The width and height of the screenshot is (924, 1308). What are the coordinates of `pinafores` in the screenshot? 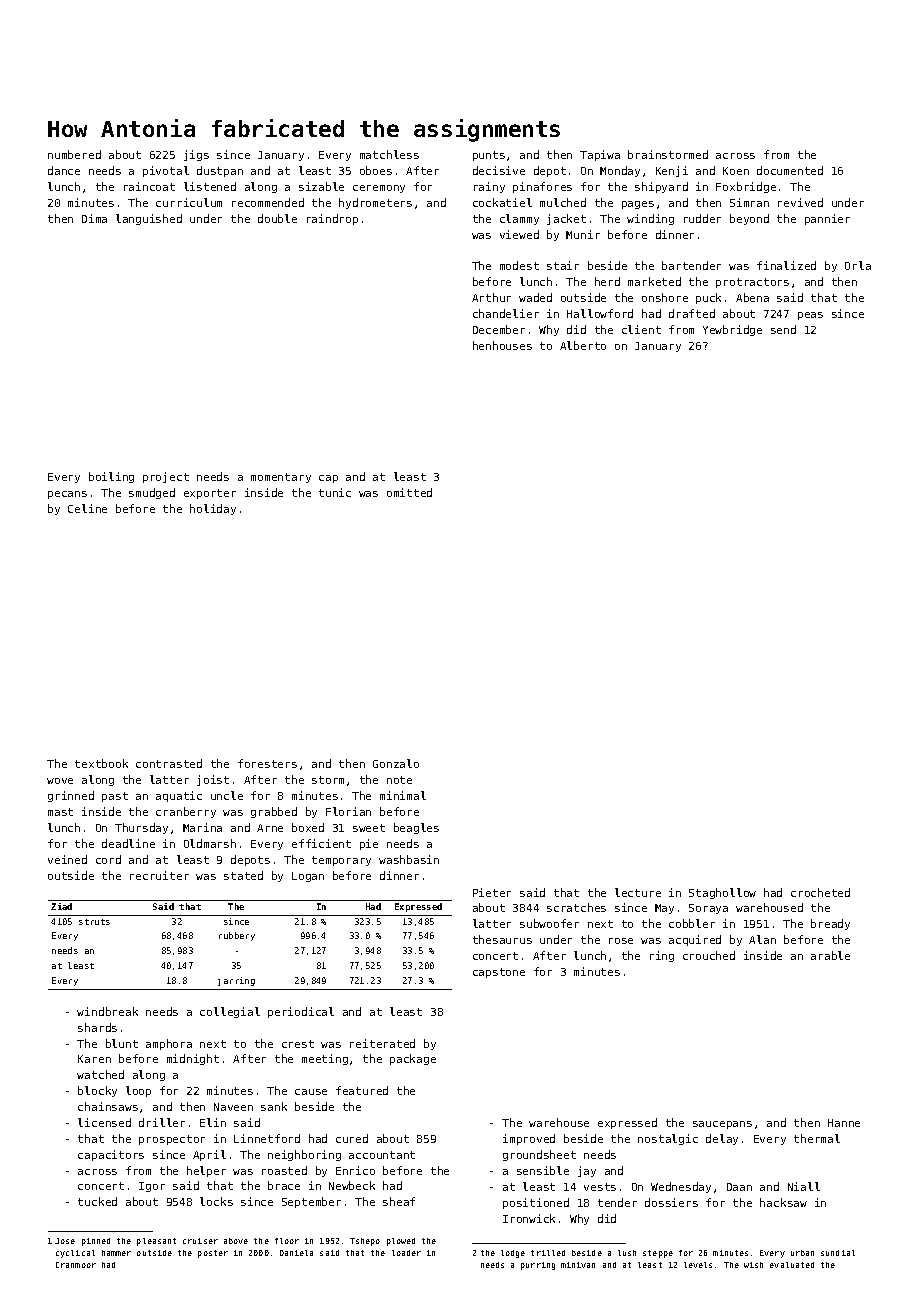 It's located at (542, 187).
